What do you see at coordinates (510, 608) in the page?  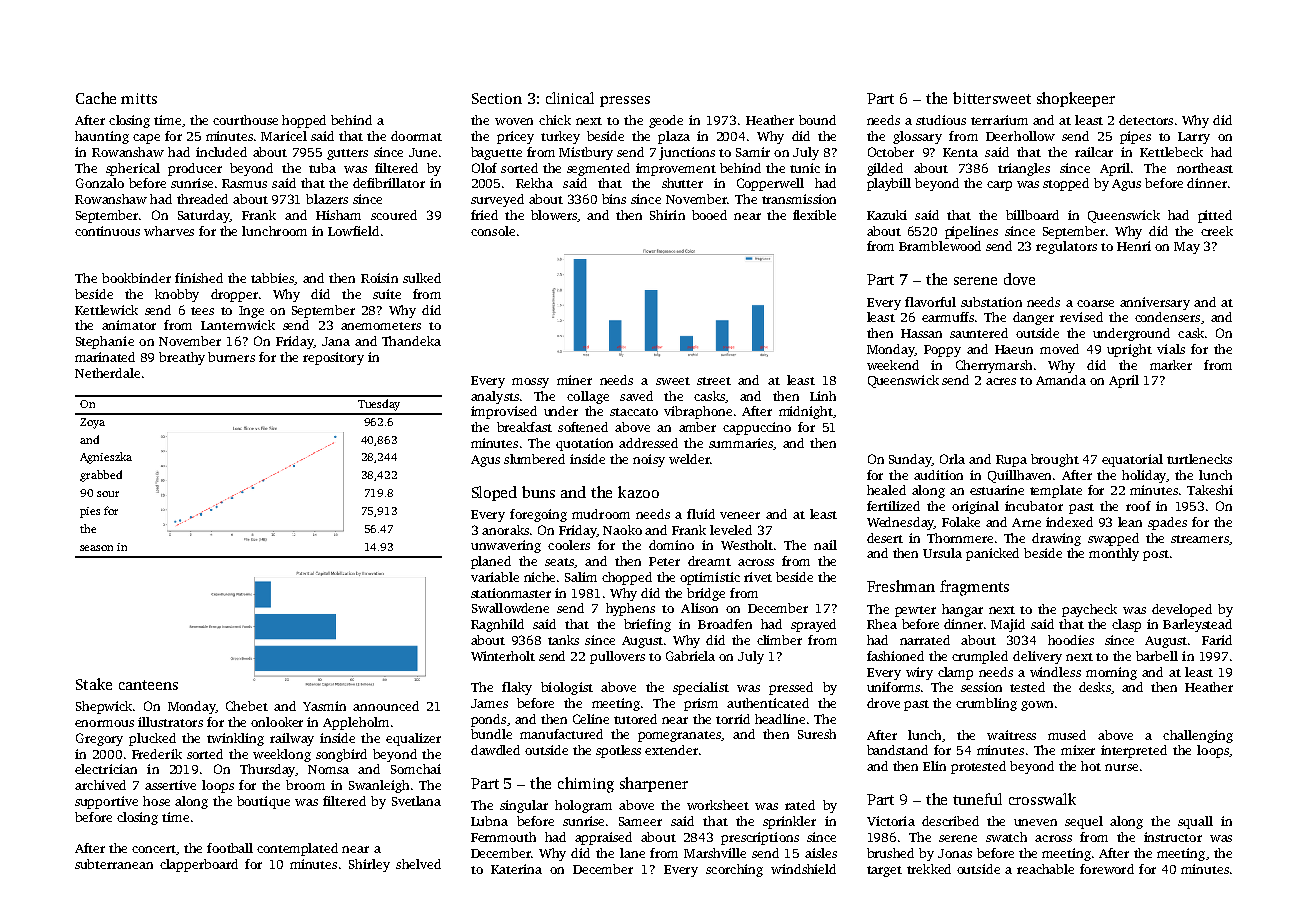 I see `Swallowdene` at bounding box center [510, 608].
